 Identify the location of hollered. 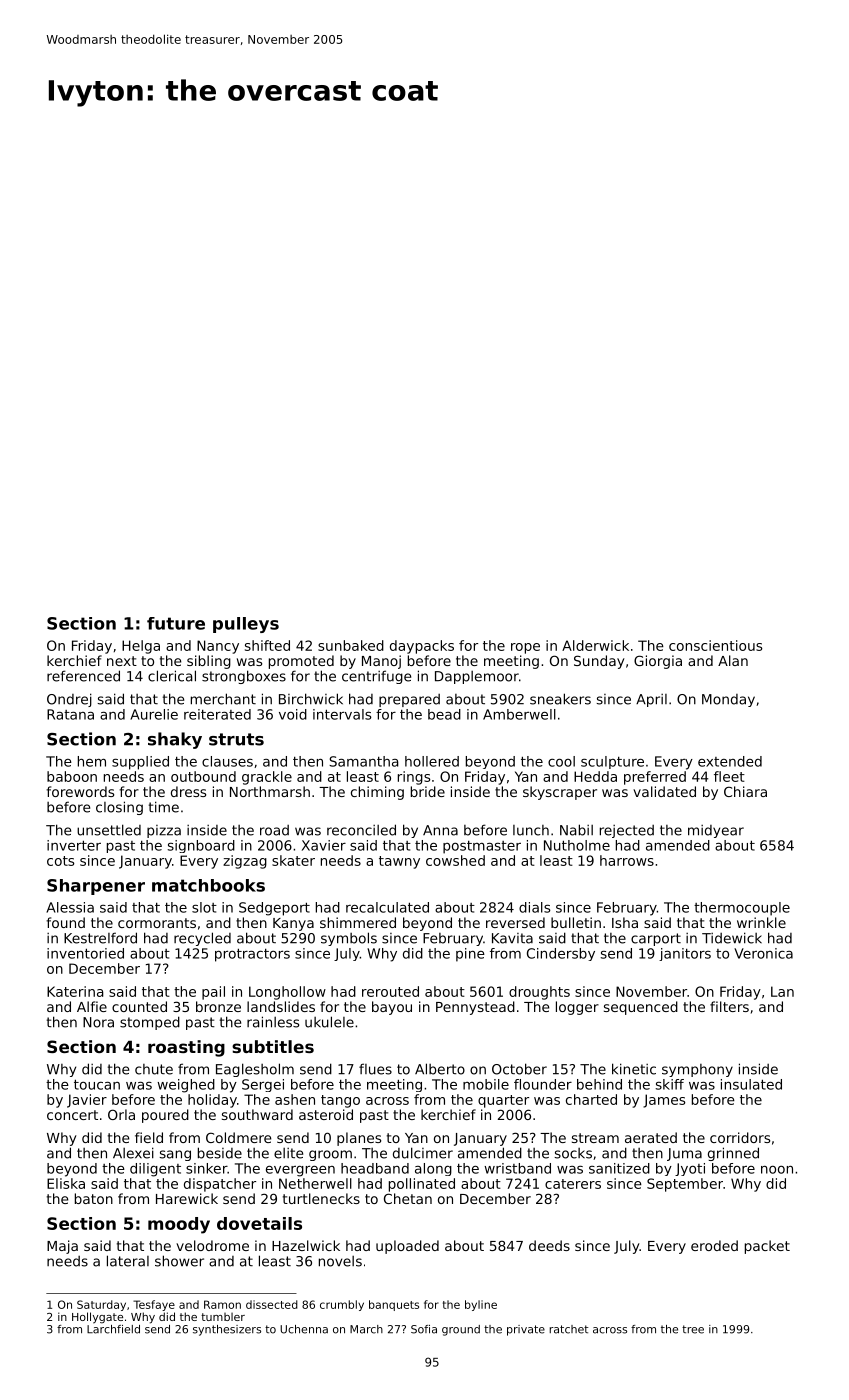
(432, 761).
